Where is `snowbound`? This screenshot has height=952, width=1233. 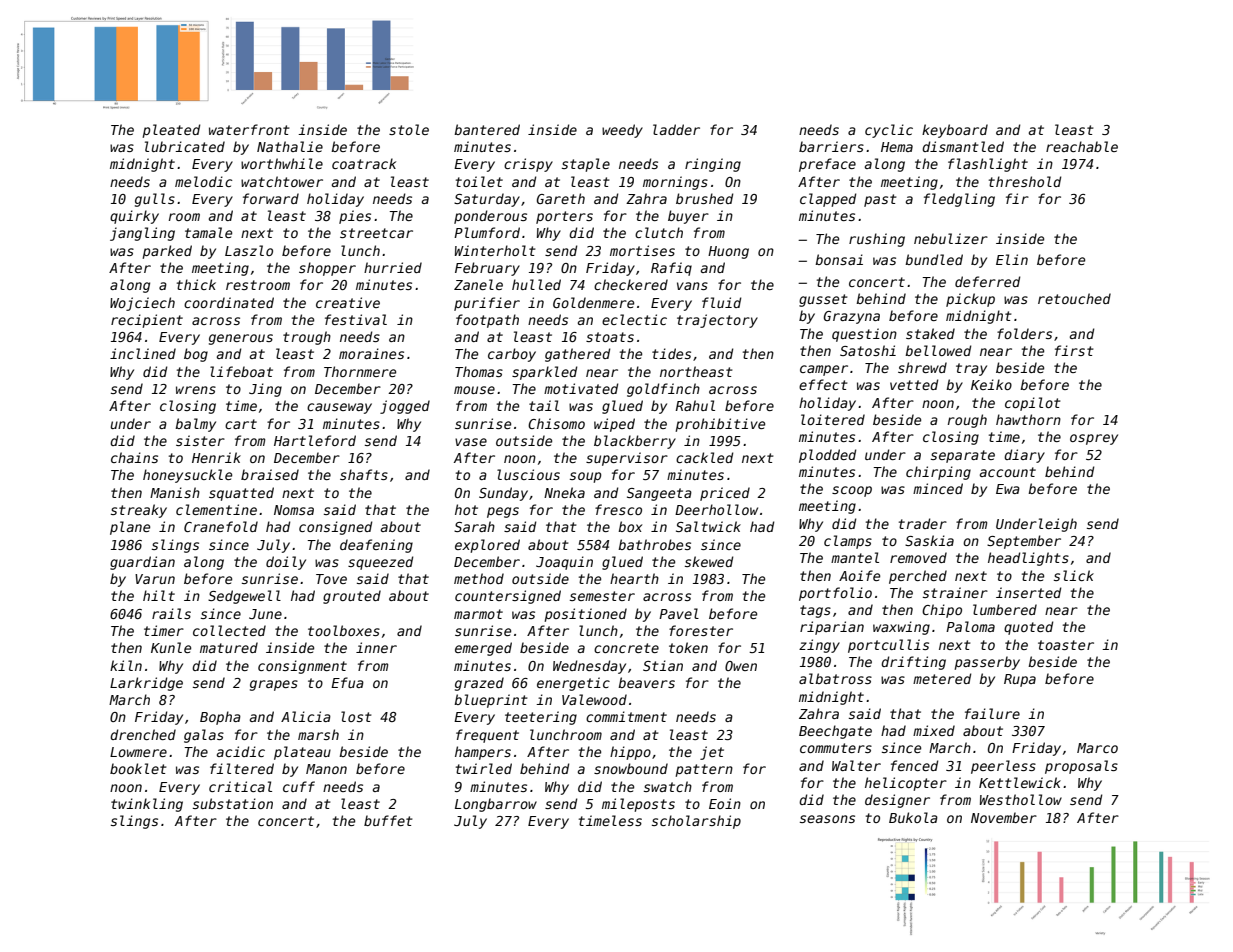 snowbound is located at coordinates (631, 768).
